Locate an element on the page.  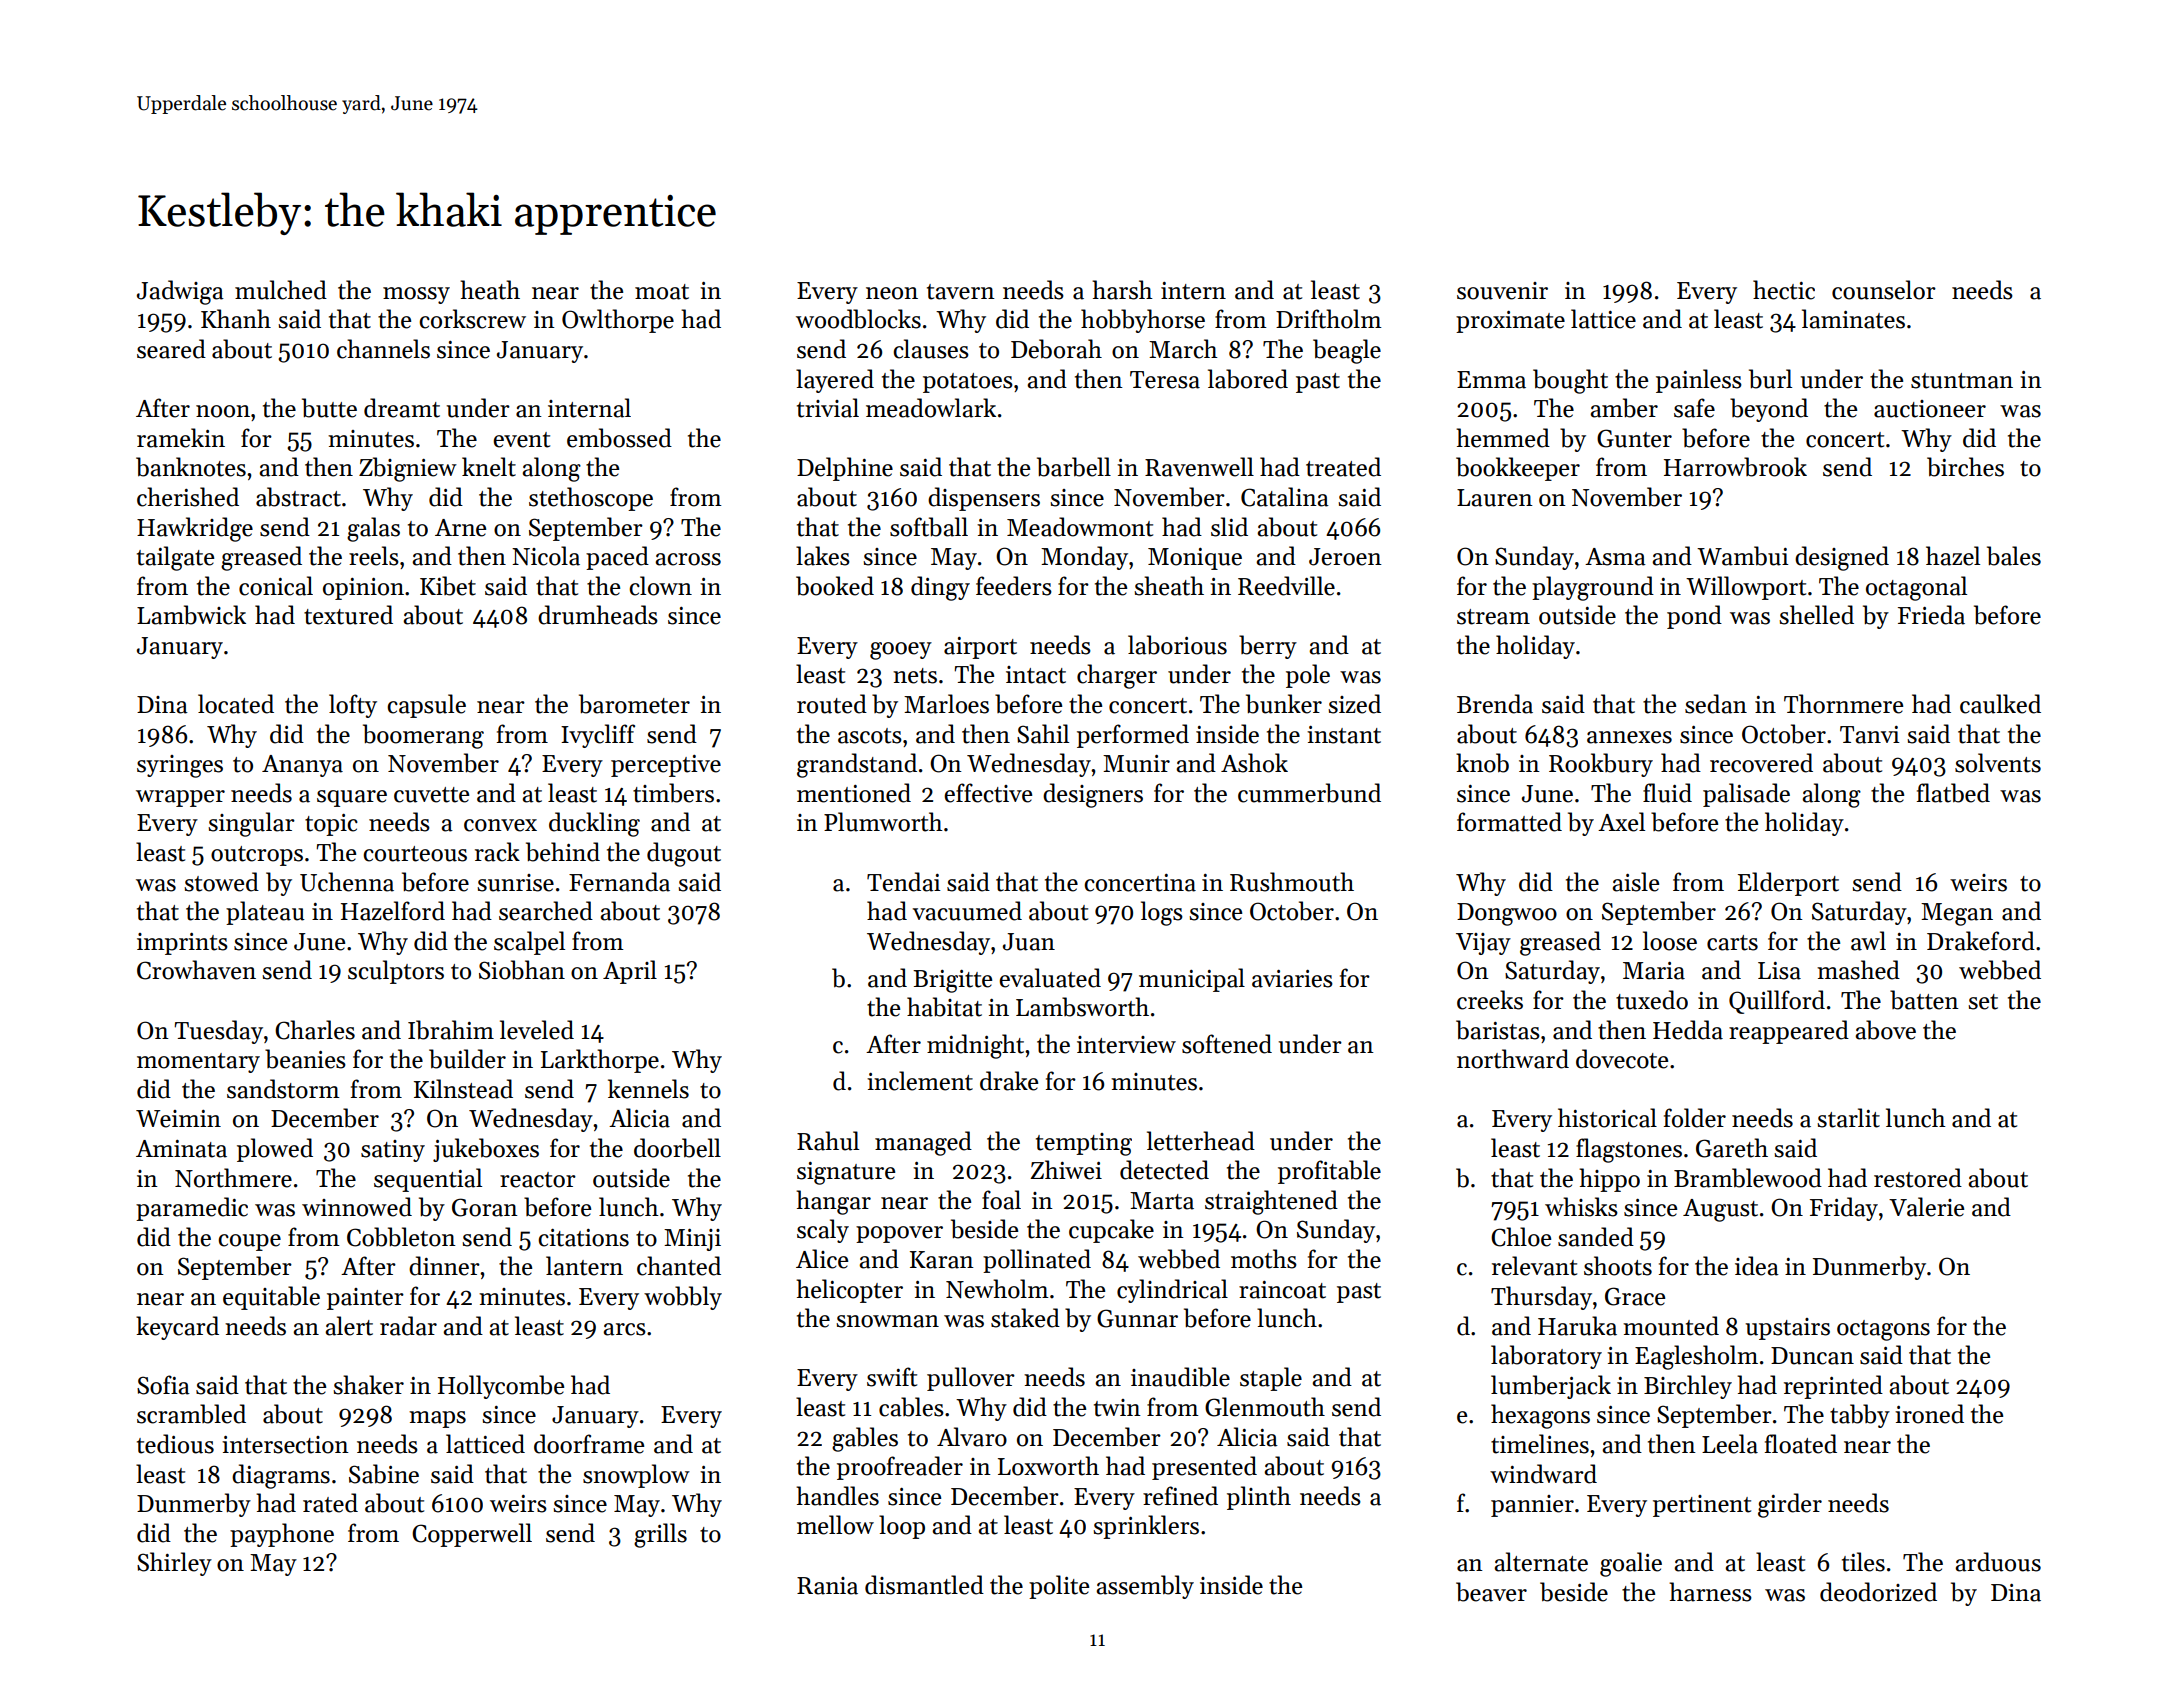
fluid is located at coordinates (1667, 793).
